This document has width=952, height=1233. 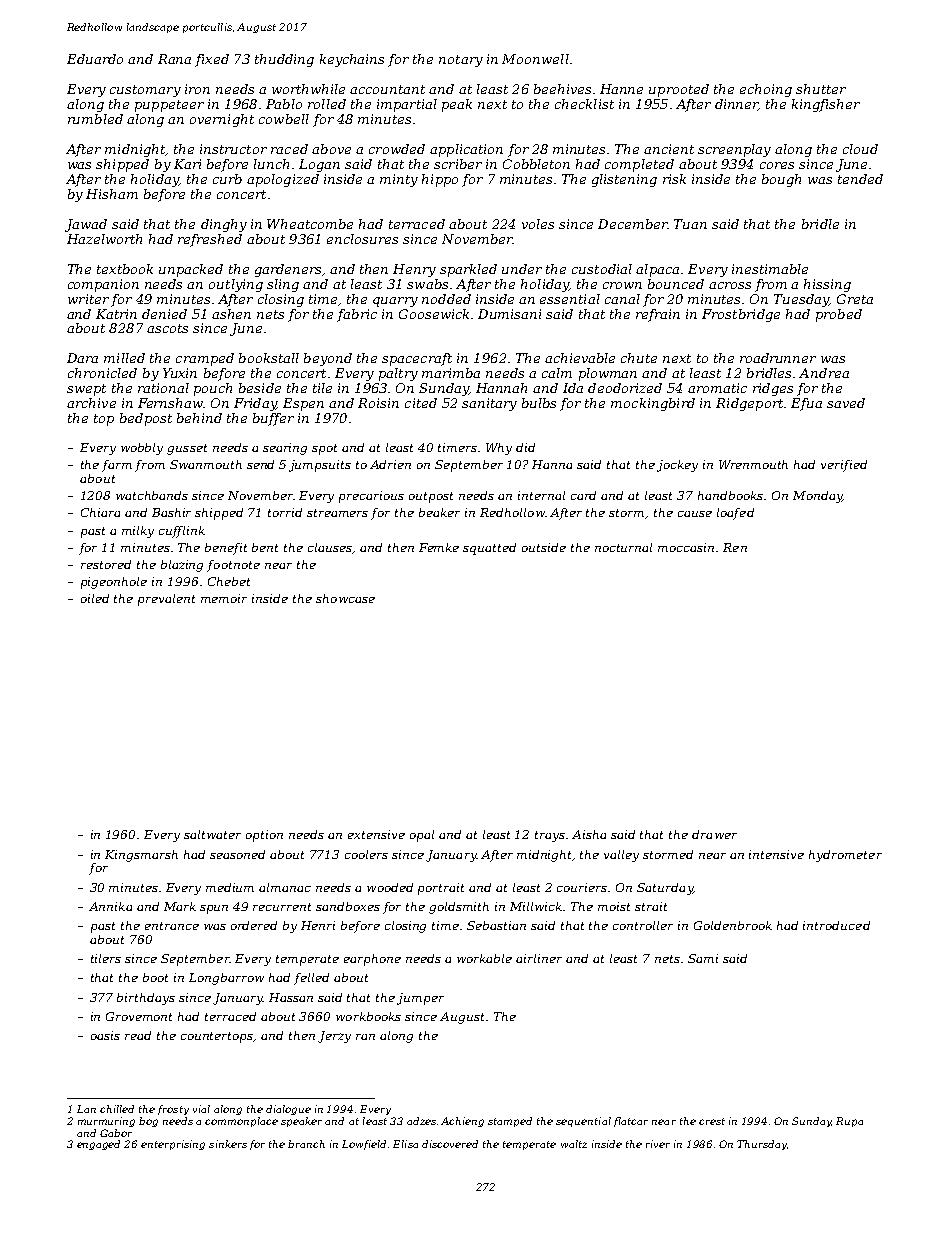 I want to click on enterprising, so click(x=173, y=1145).
